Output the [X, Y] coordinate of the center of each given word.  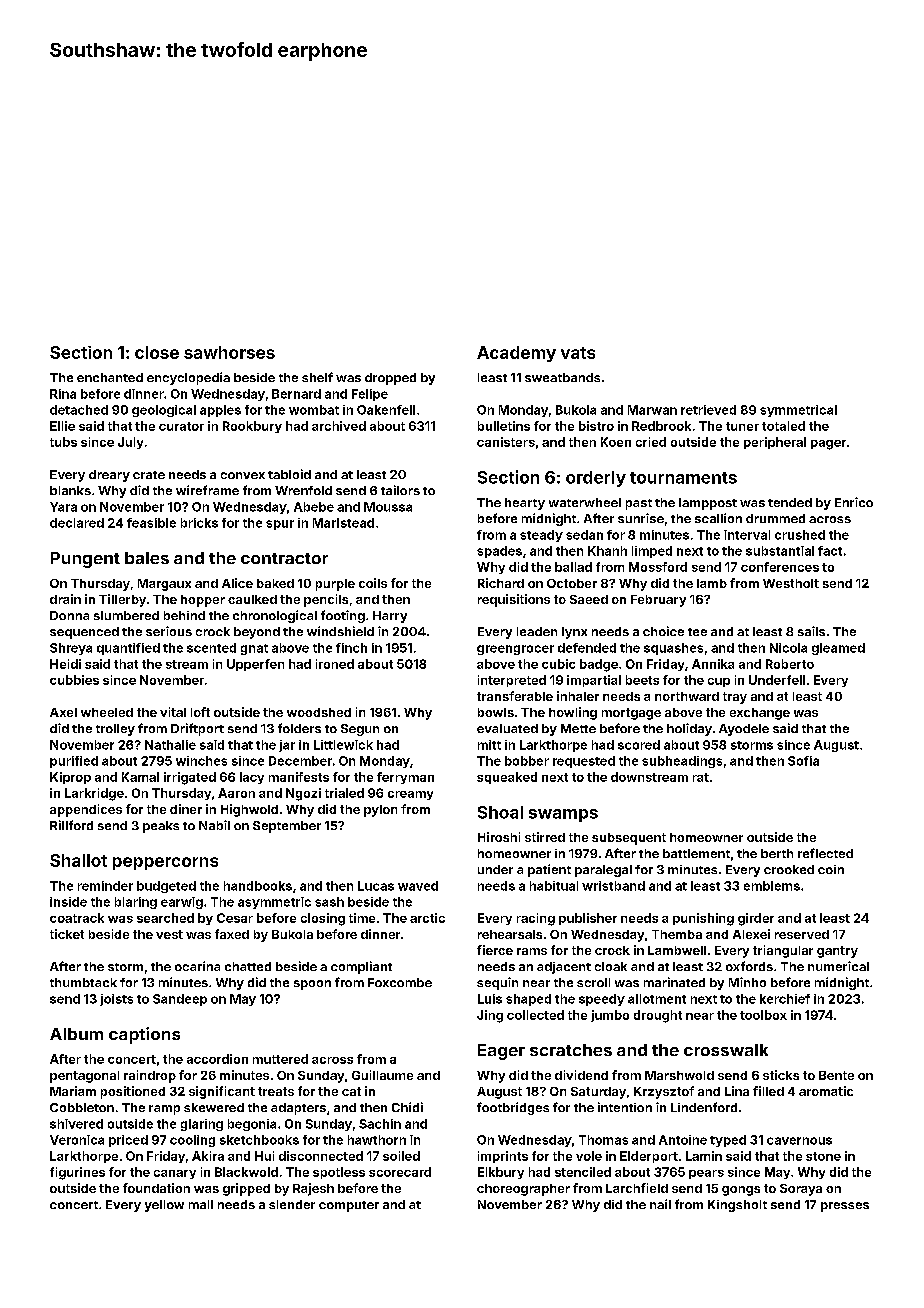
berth [777, 853]
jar [287, 746]
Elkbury [501, 1173]
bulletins [504, 426]
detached [79, 410]
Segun [360, 730]
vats [578, 353]
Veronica [77, 1140]
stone [823, 1156]
